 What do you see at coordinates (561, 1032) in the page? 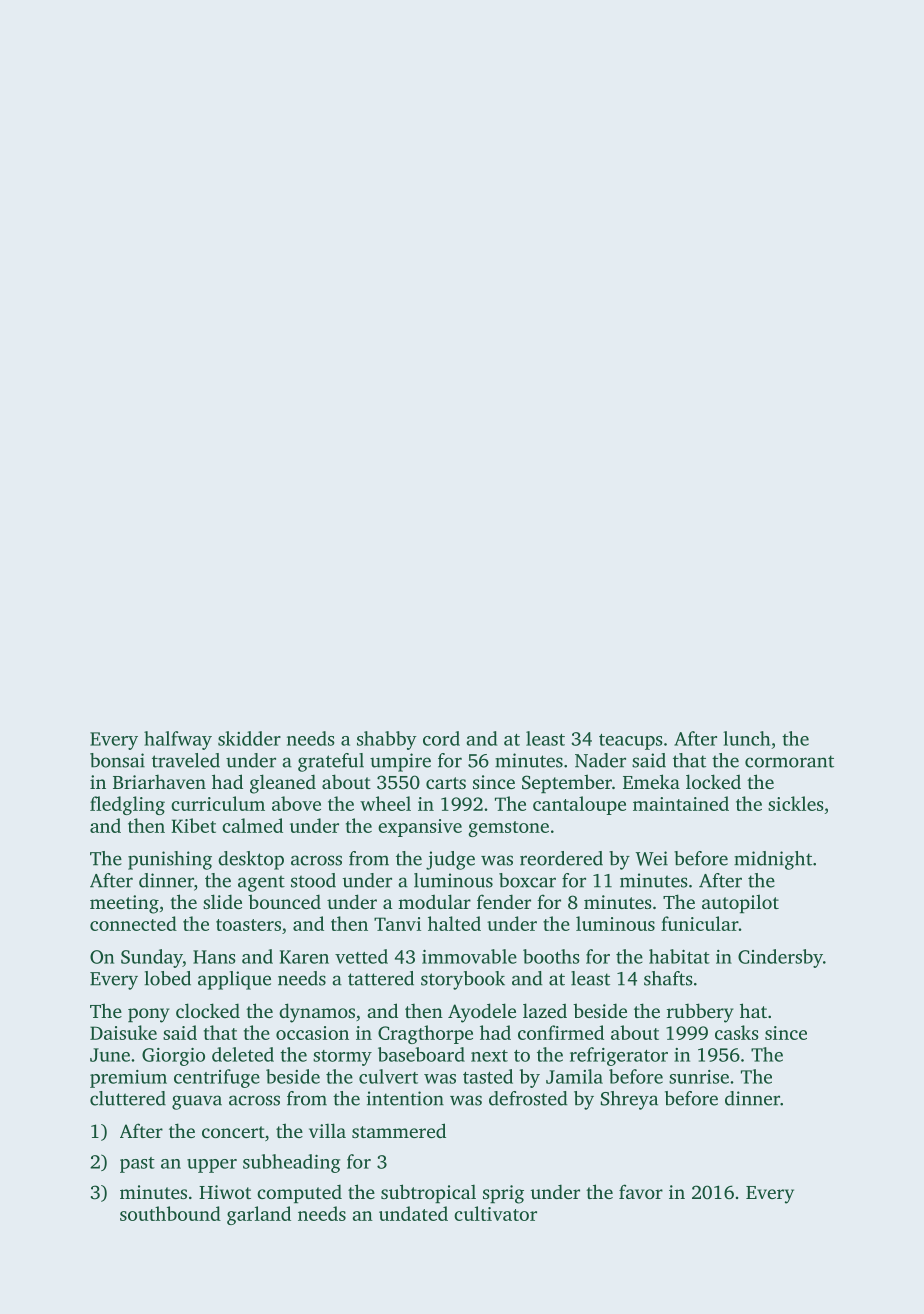
I see `confirmed` at bounding box center [561, 1032].
